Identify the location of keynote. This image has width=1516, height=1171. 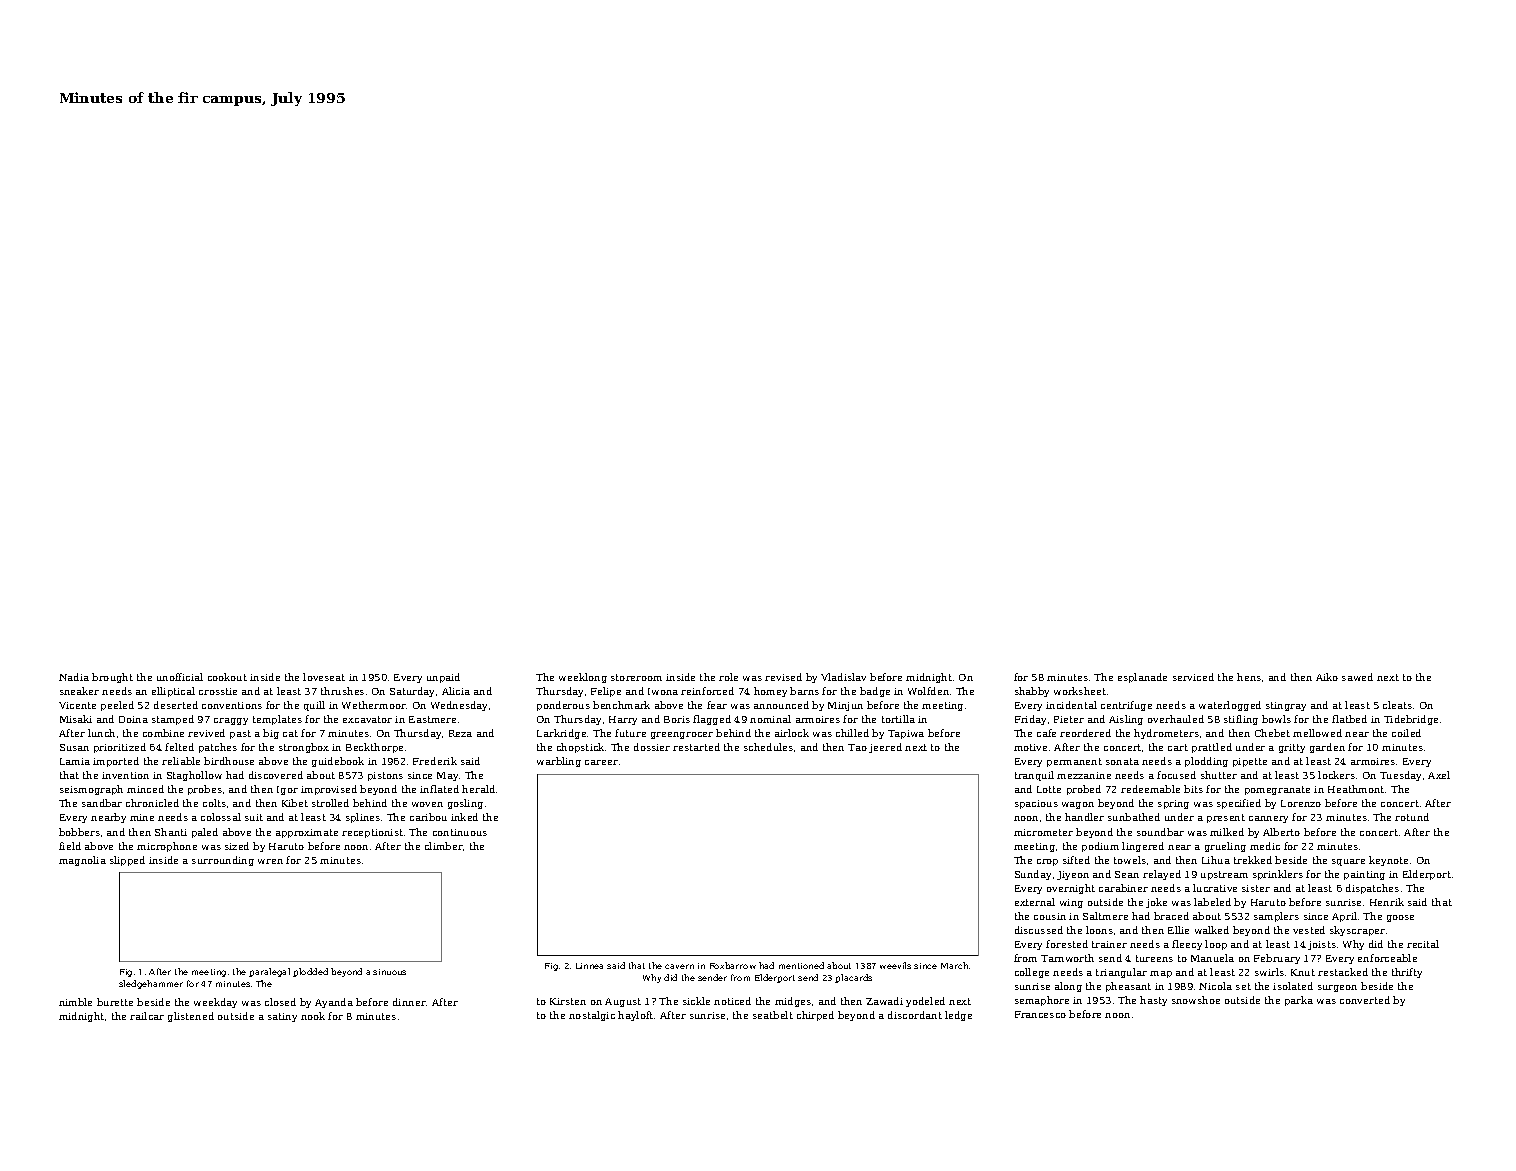
(1388, 861).
